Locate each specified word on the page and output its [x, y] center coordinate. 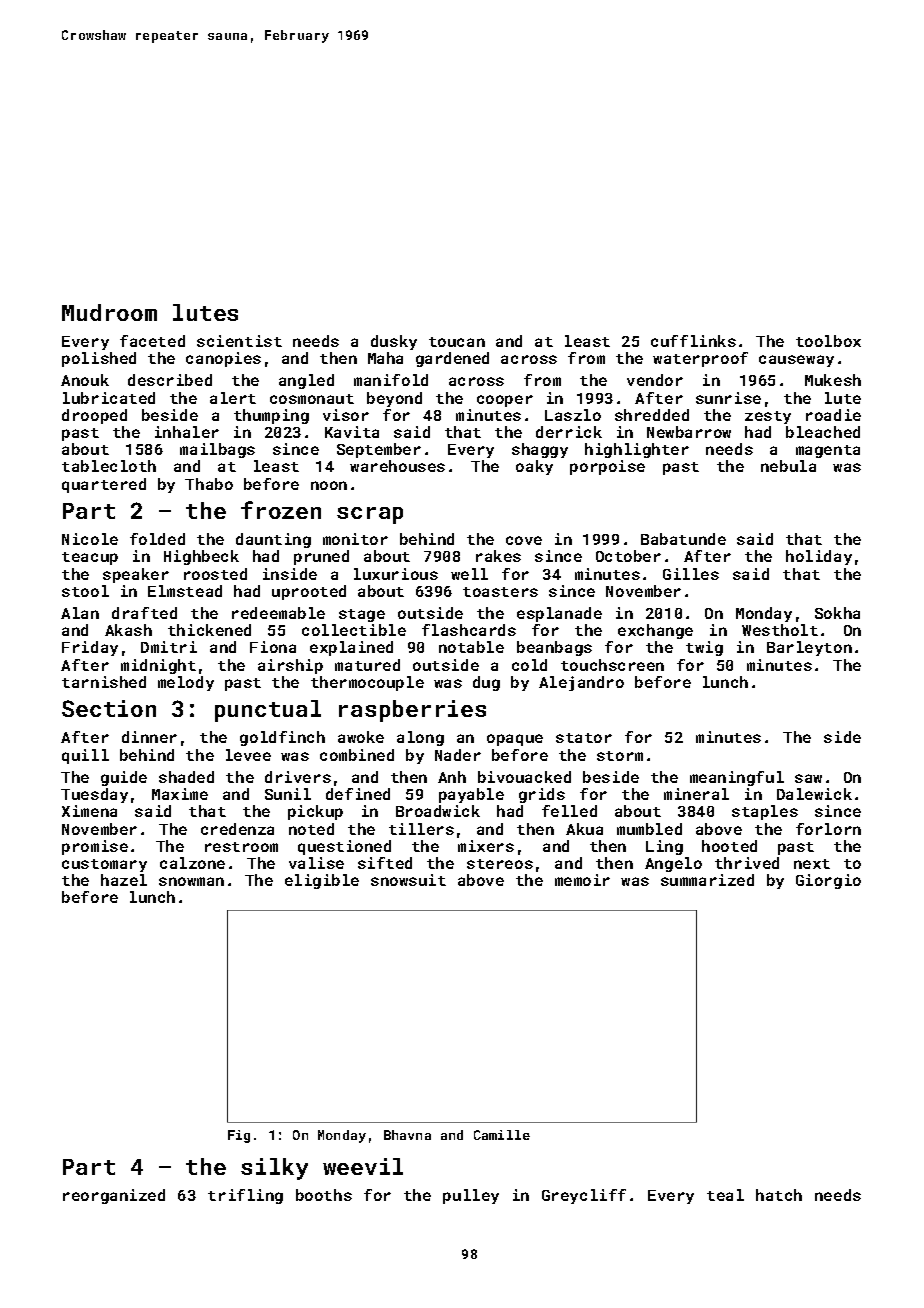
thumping [271, 416]
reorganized [114, 1196]
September [379, 450]
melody [186, 683]
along [420, 738]
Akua [584, 829]
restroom [241, 847]
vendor [655, 380]
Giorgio [828, 881]
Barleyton [809, 648]
